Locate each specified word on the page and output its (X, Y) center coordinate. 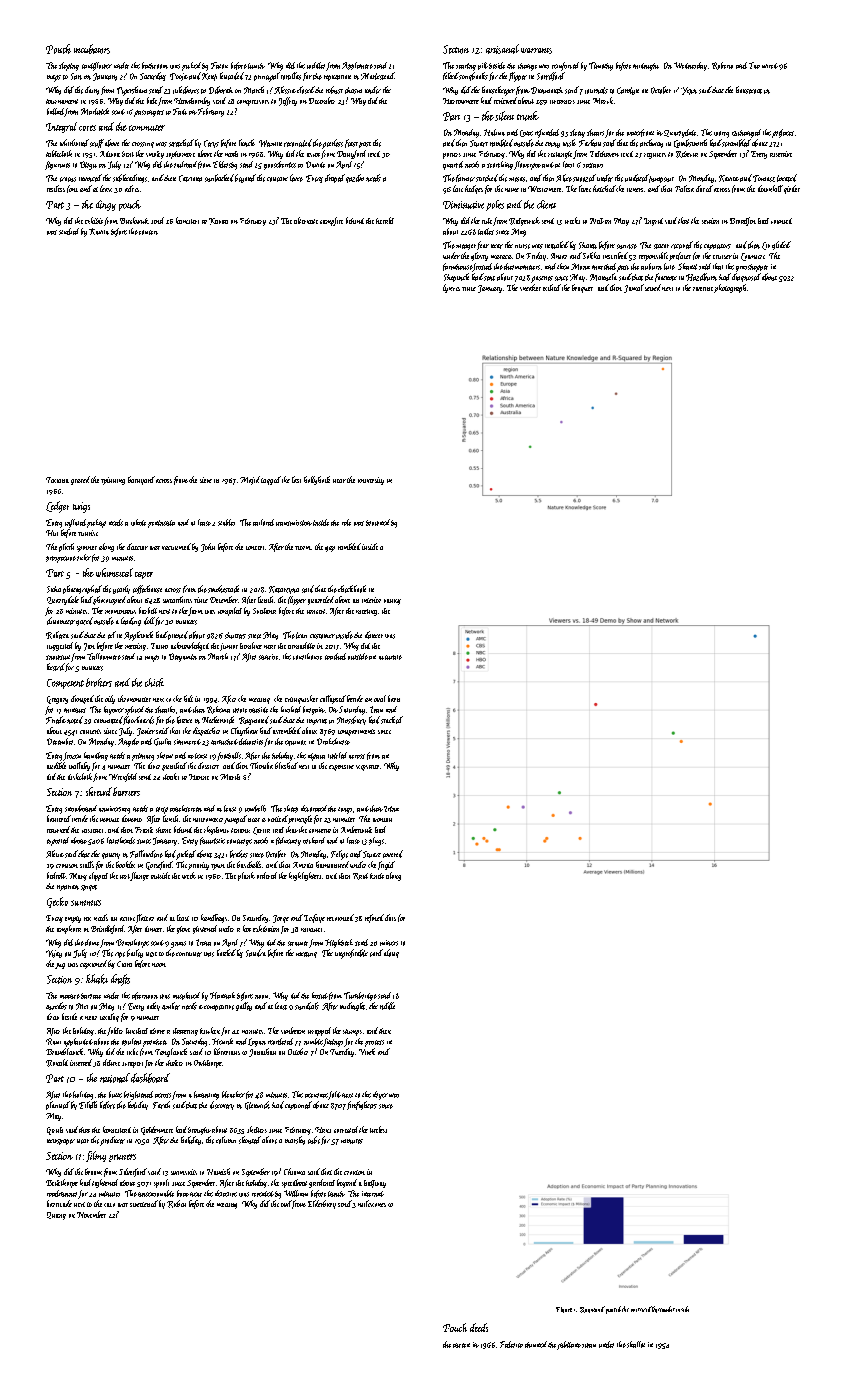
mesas (517, 179)
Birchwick (134, 220)
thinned (536, 1344)
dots (390, 917)
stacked (392, 720)
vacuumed (176, 546)
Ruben (176, 1204)
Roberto (722, 66)
